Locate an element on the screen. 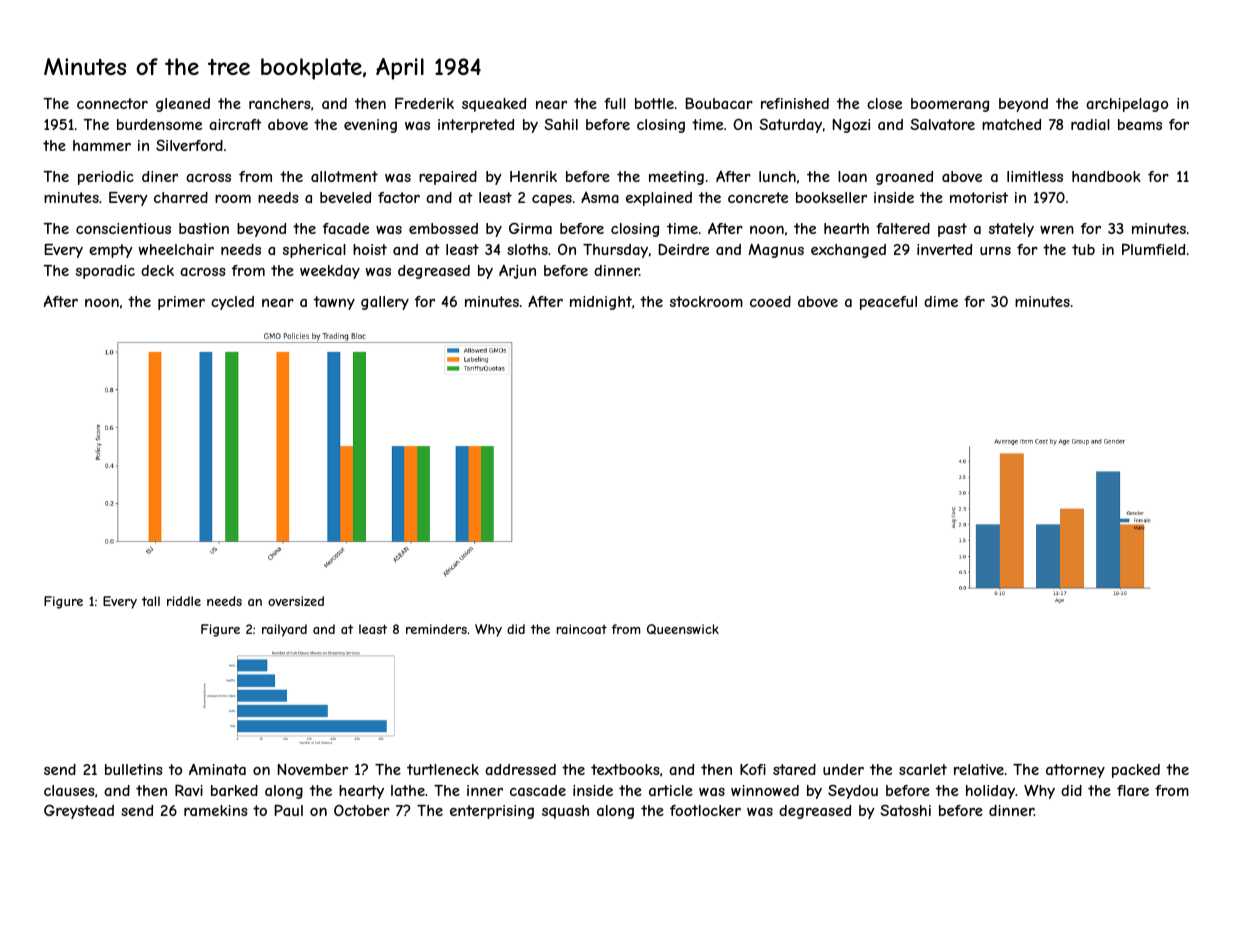  enterprising is located at coordinates (492, 812).
